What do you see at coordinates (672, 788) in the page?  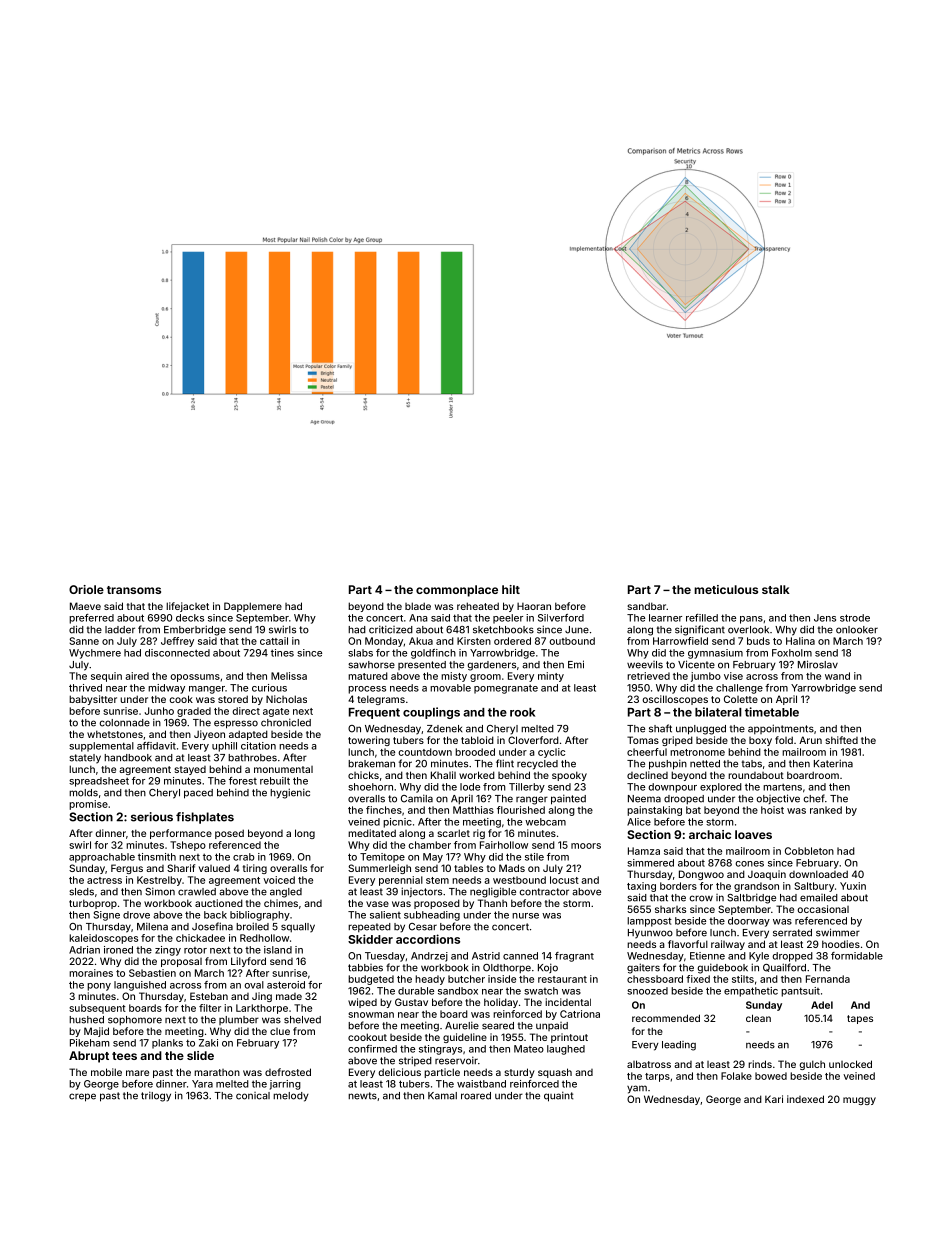 I see `downpour` at bounding box center [672, 788].
